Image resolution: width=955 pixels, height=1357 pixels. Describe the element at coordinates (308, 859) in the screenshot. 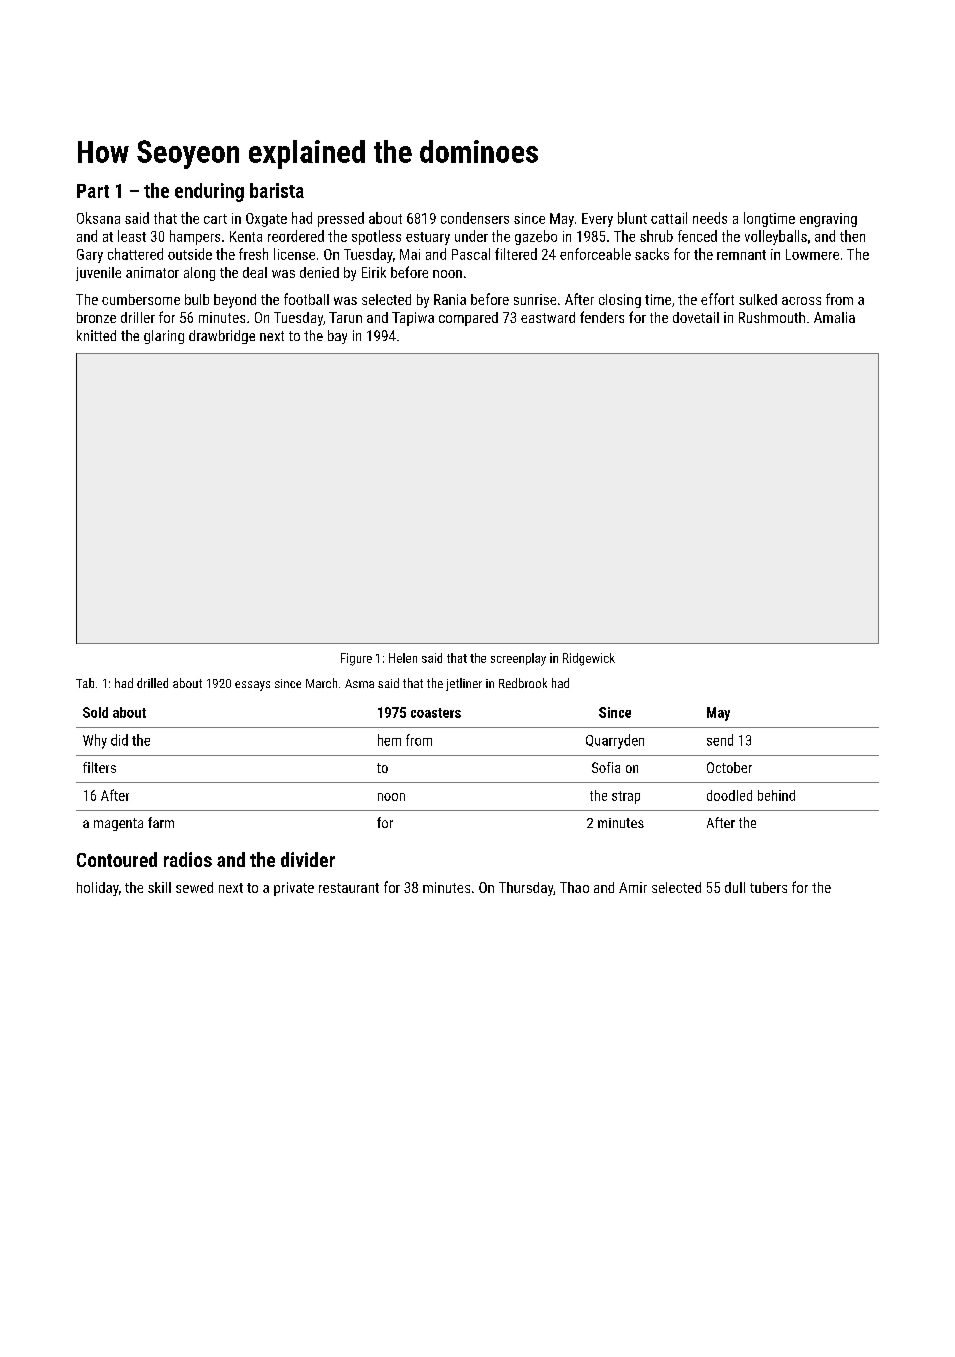

I see `divider` at that location.
